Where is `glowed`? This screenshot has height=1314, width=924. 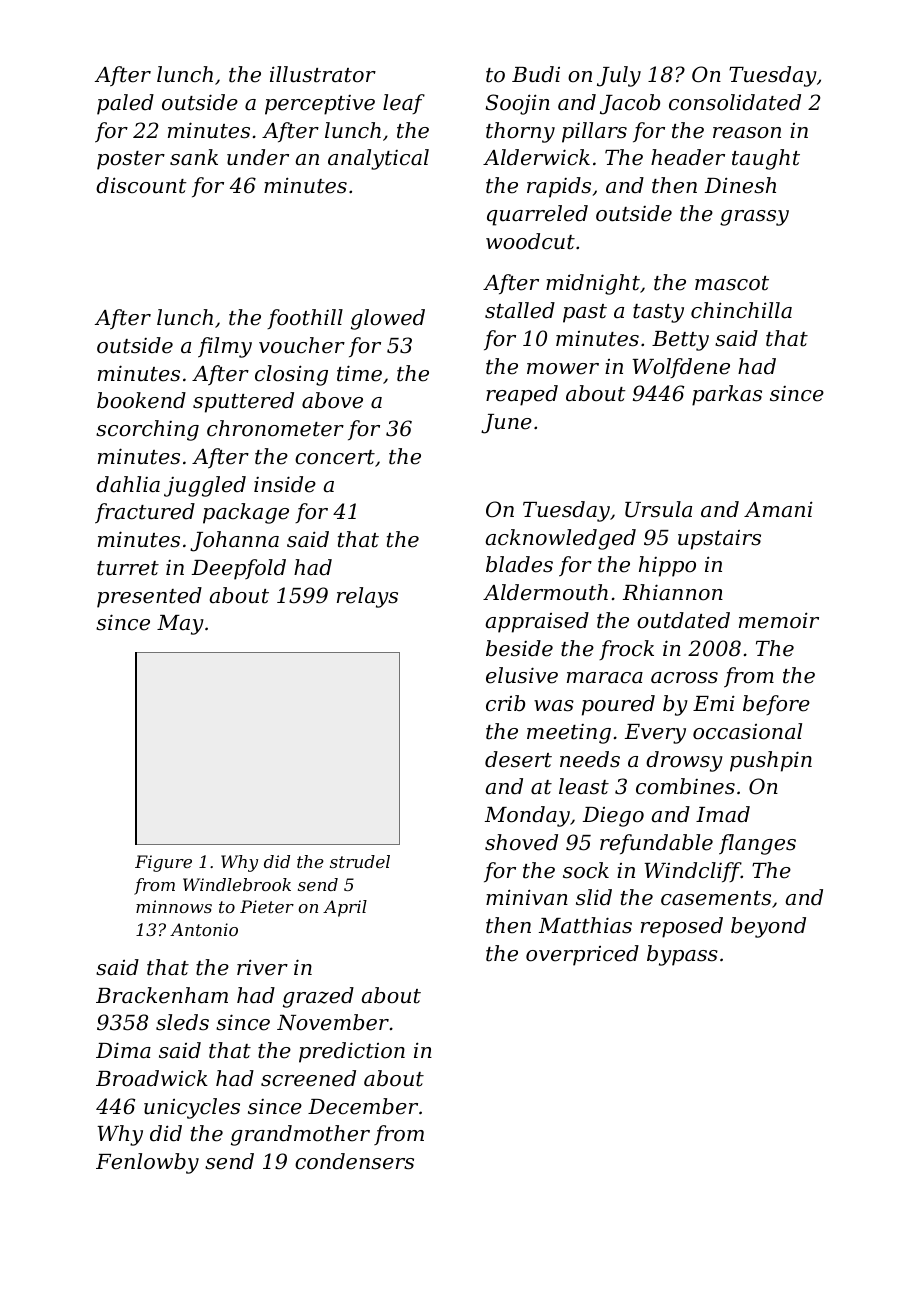
glowed is located at coordinates (388, 319).
